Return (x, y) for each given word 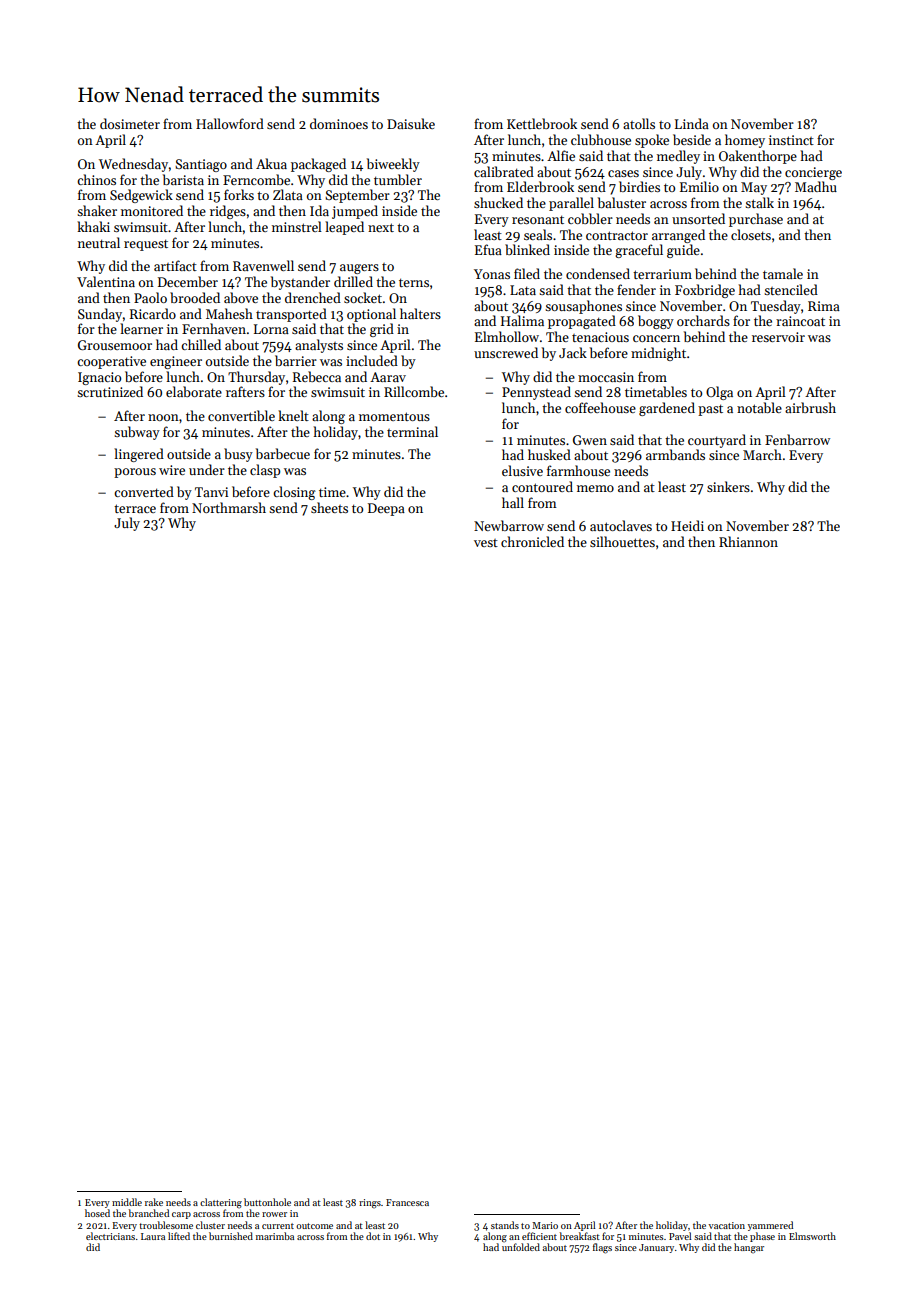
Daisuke (411, 123)
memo (595, 488)
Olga (719, 393)
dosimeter (130, 123)
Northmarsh (229, 507)
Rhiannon (748, 541)
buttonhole (267, 1202)
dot (373, 1236)
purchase (756, 220)
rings (370, 1204)
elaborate (194, 391)
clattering (221, 1203)
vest (486, 543)
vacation (726, 1225)
